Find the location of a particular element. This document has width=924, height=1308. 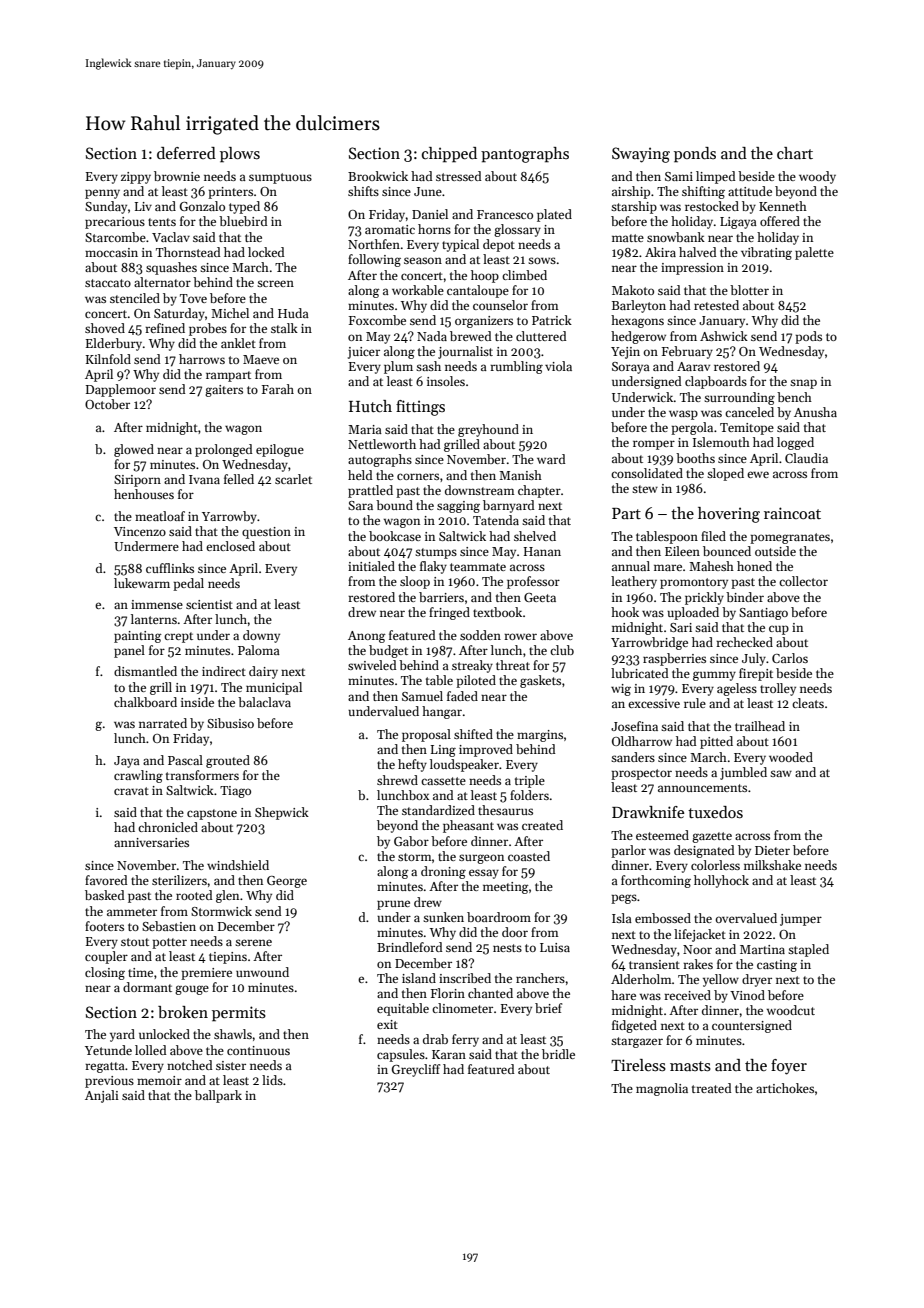

announcements is located at coordinates (702, 788).
